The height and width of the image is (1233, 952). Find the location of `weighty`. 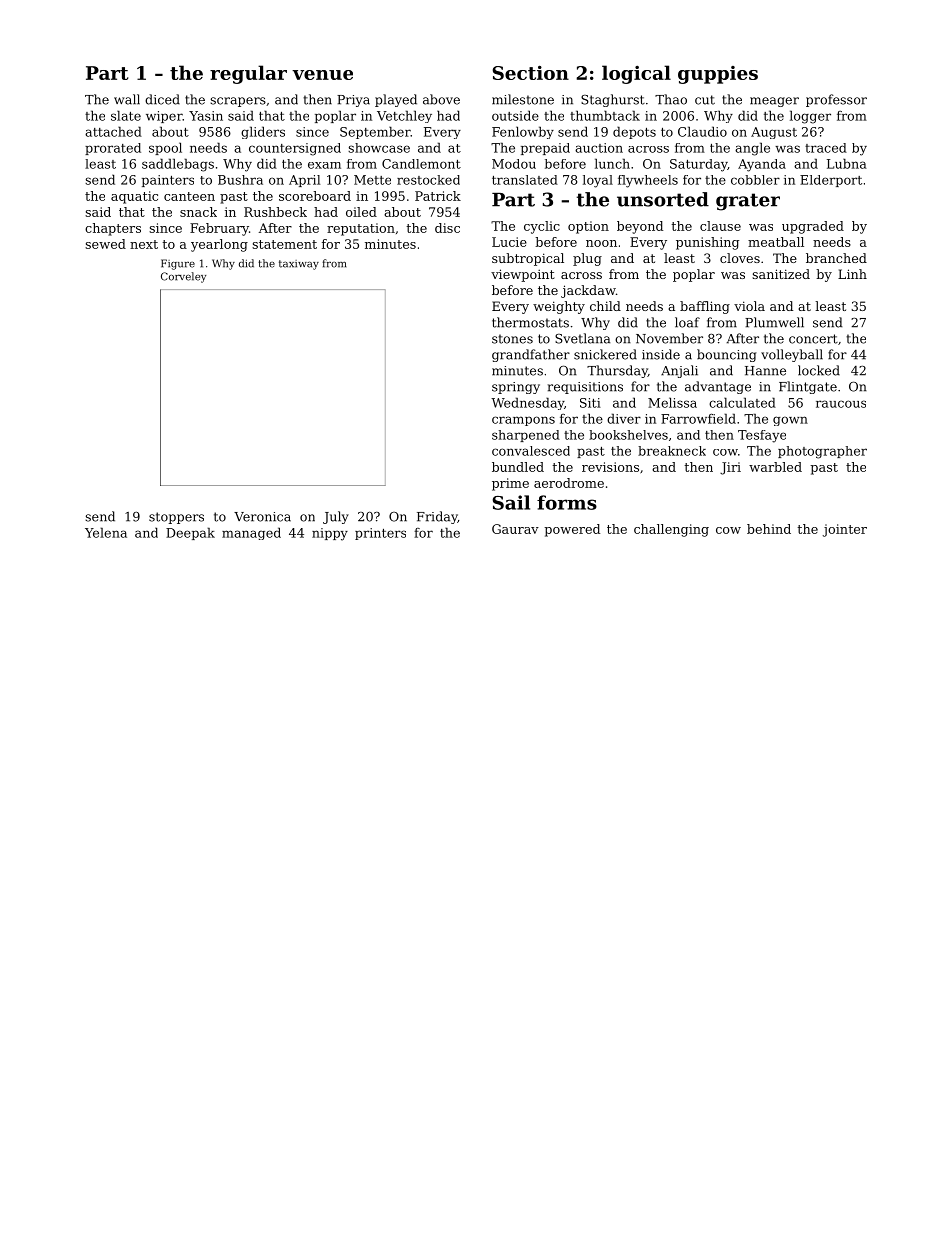

weighty is located at coordinates (559, 307).
